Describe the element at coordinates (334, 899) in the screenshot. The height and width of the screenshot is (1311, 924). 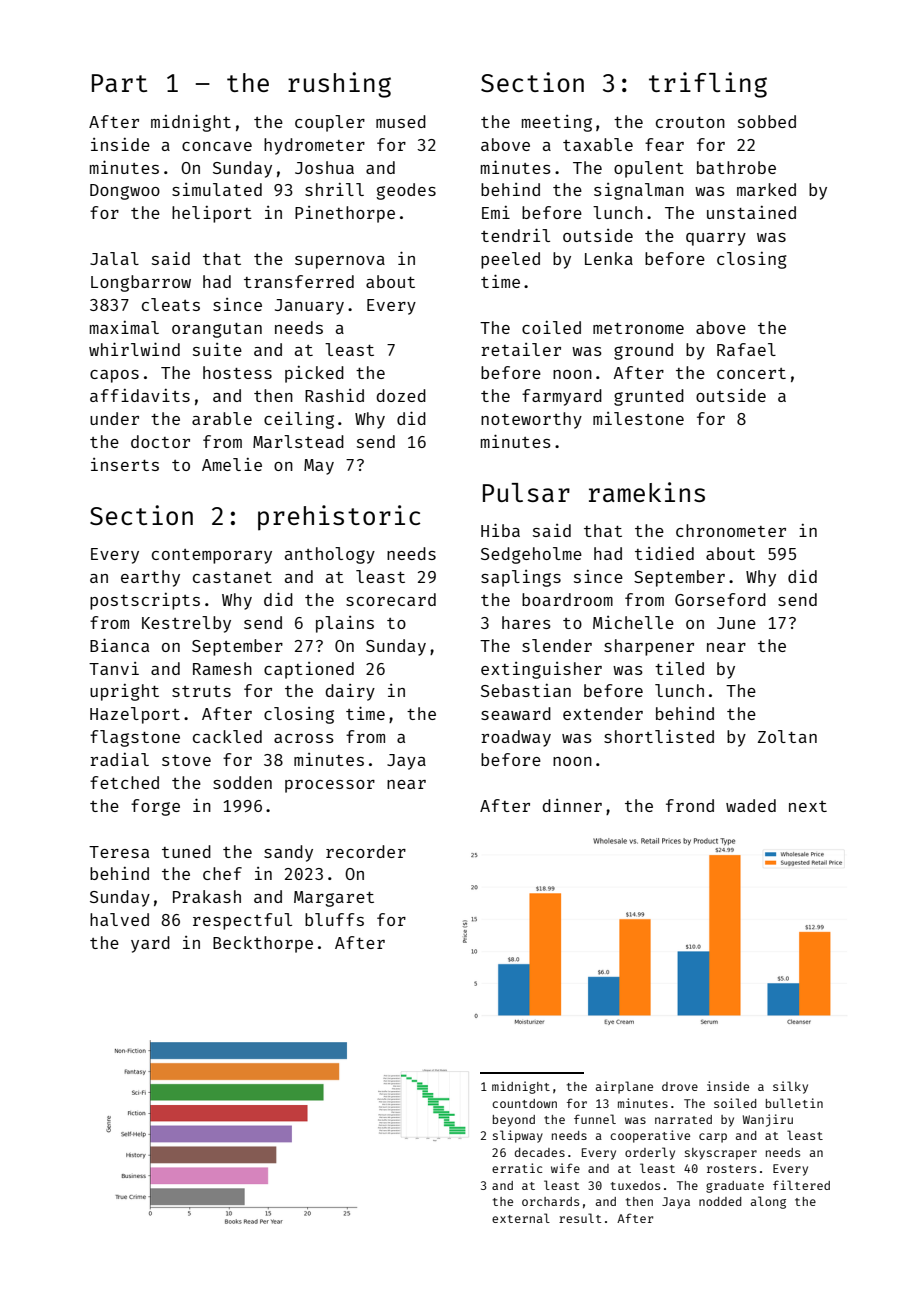
I see `Margaret` at that location.
